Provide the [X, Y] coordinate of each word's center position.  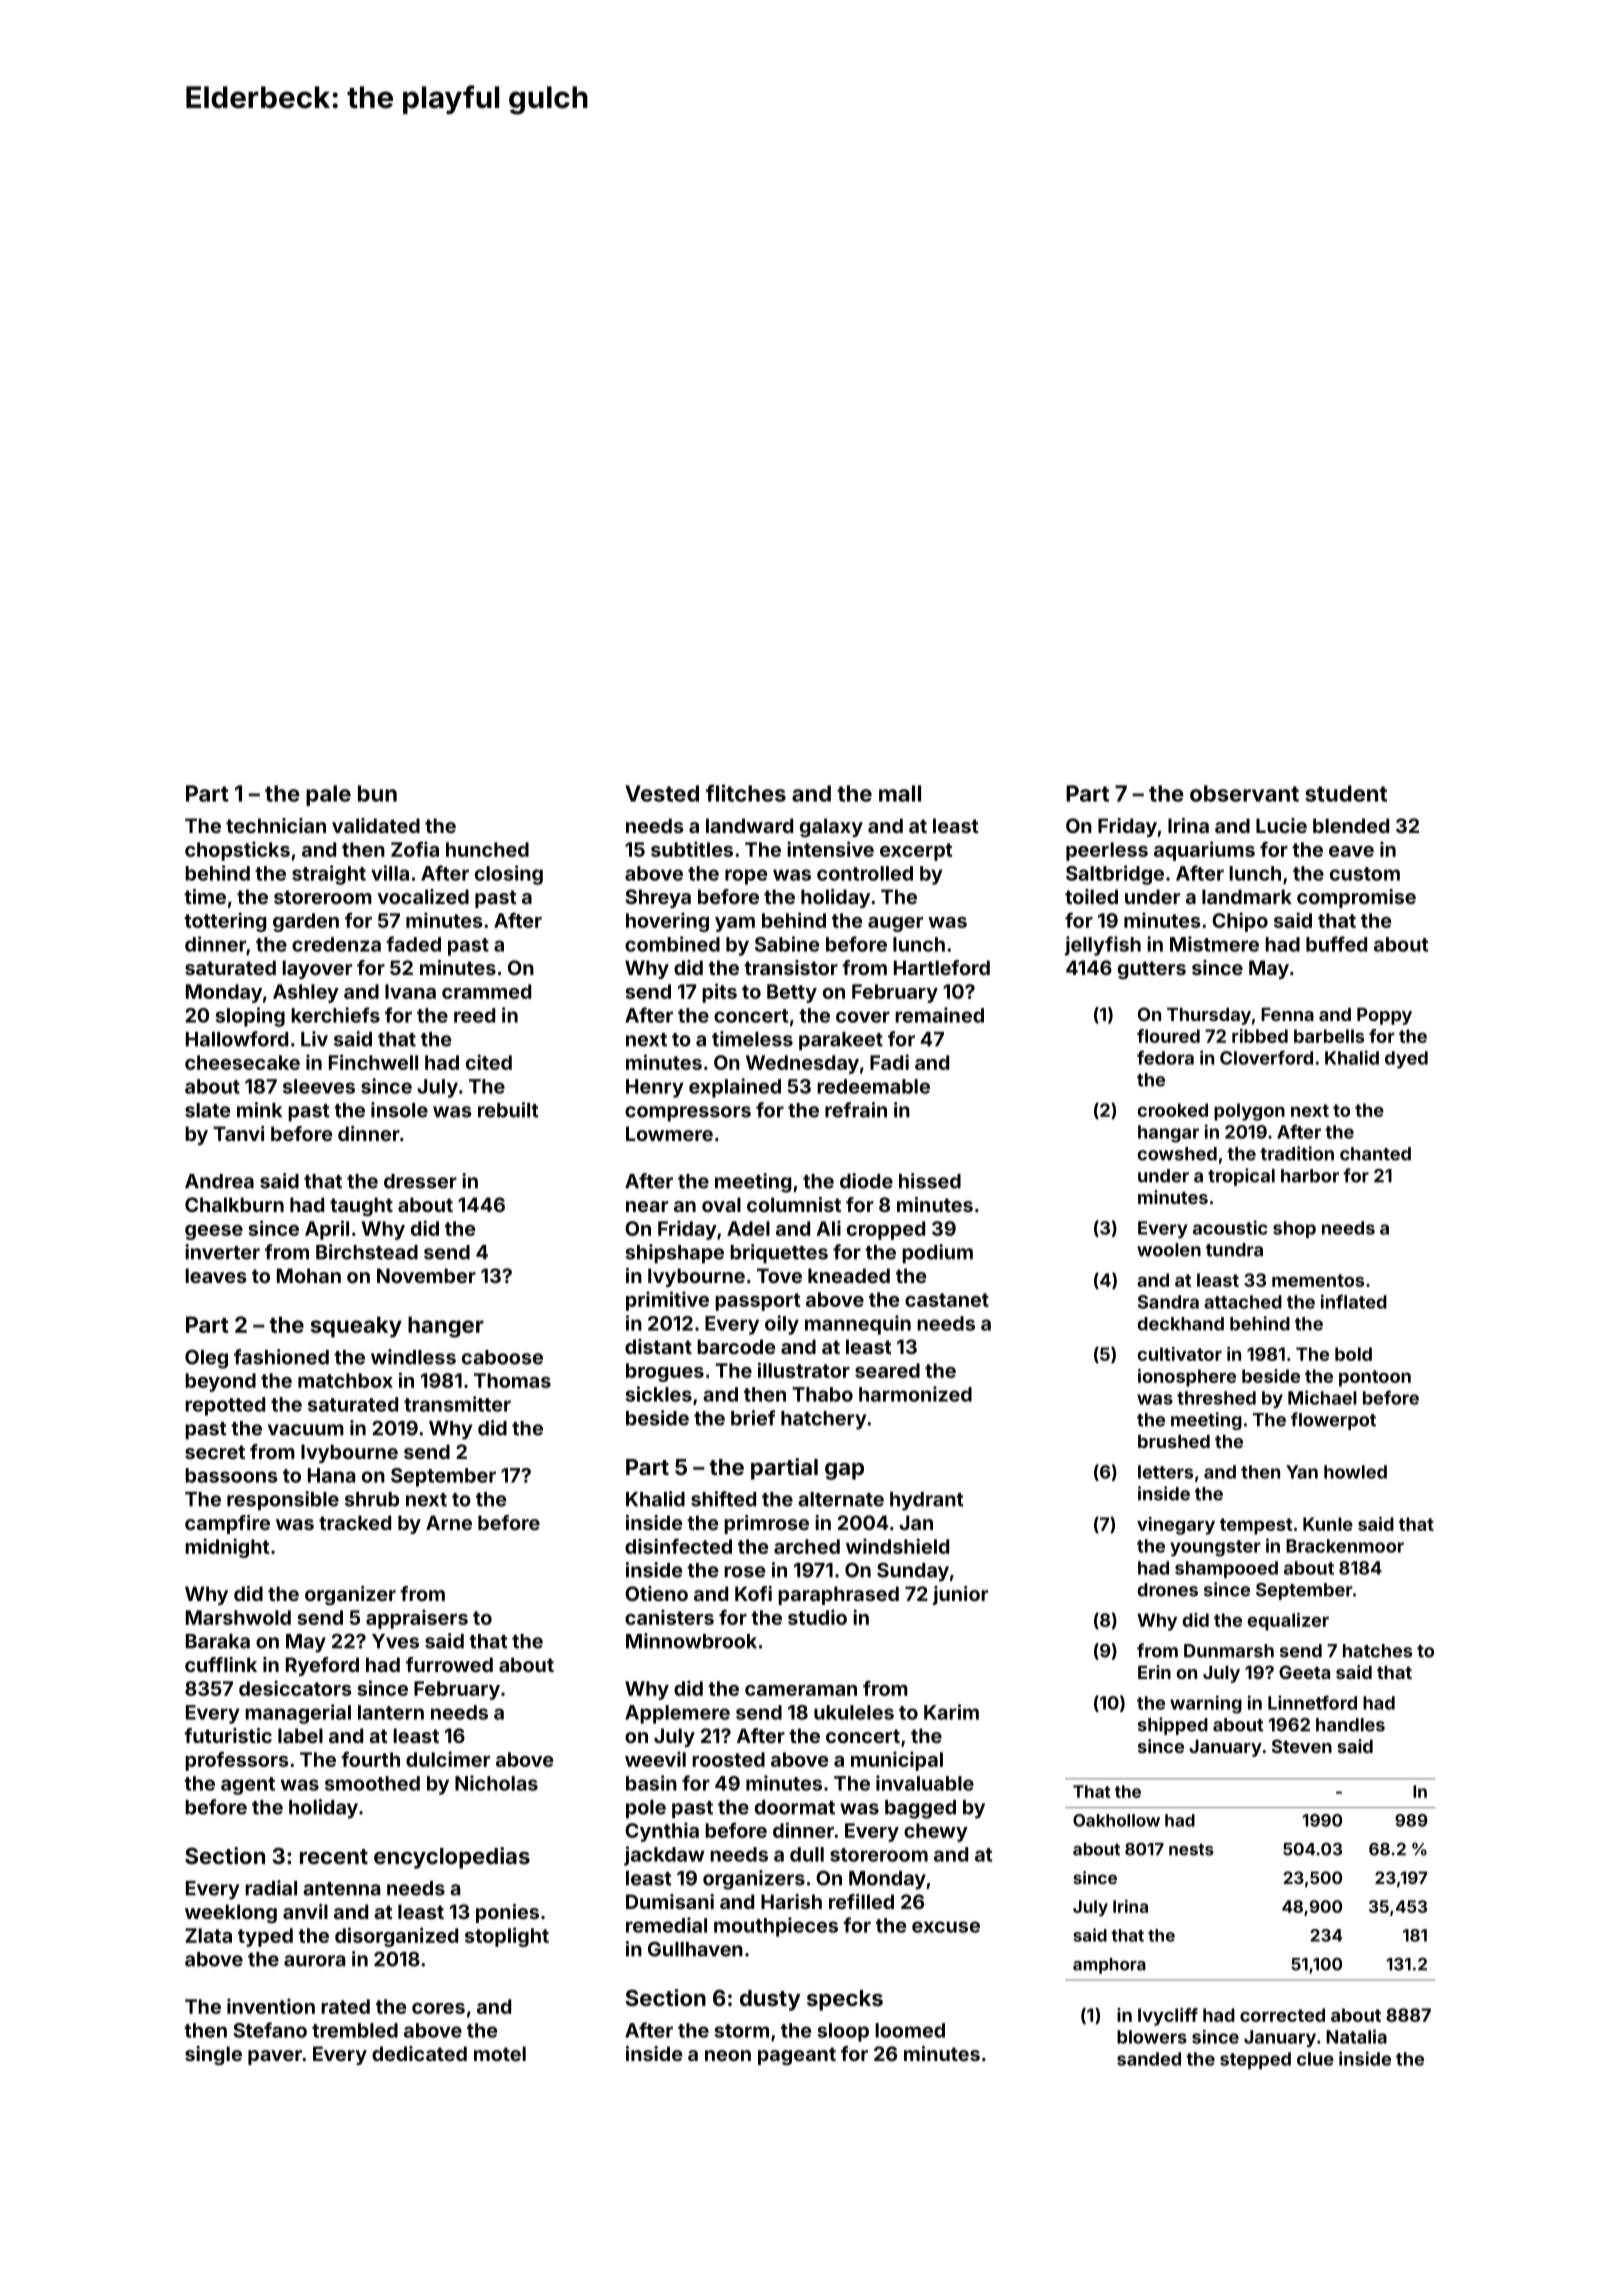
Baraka [218, 1641]
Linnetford [1312, 1702]
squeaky [356, 1327]
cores [438, 2008]
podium [937, 1254]
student [1346, 793]
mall [900, 793]
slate [208, 1110]
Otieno [656, 1593]
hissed [930, 1181]
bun [377, 793]
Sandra [1168, 1302]
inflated [1354, 1301]
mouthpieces [776, 1927]
